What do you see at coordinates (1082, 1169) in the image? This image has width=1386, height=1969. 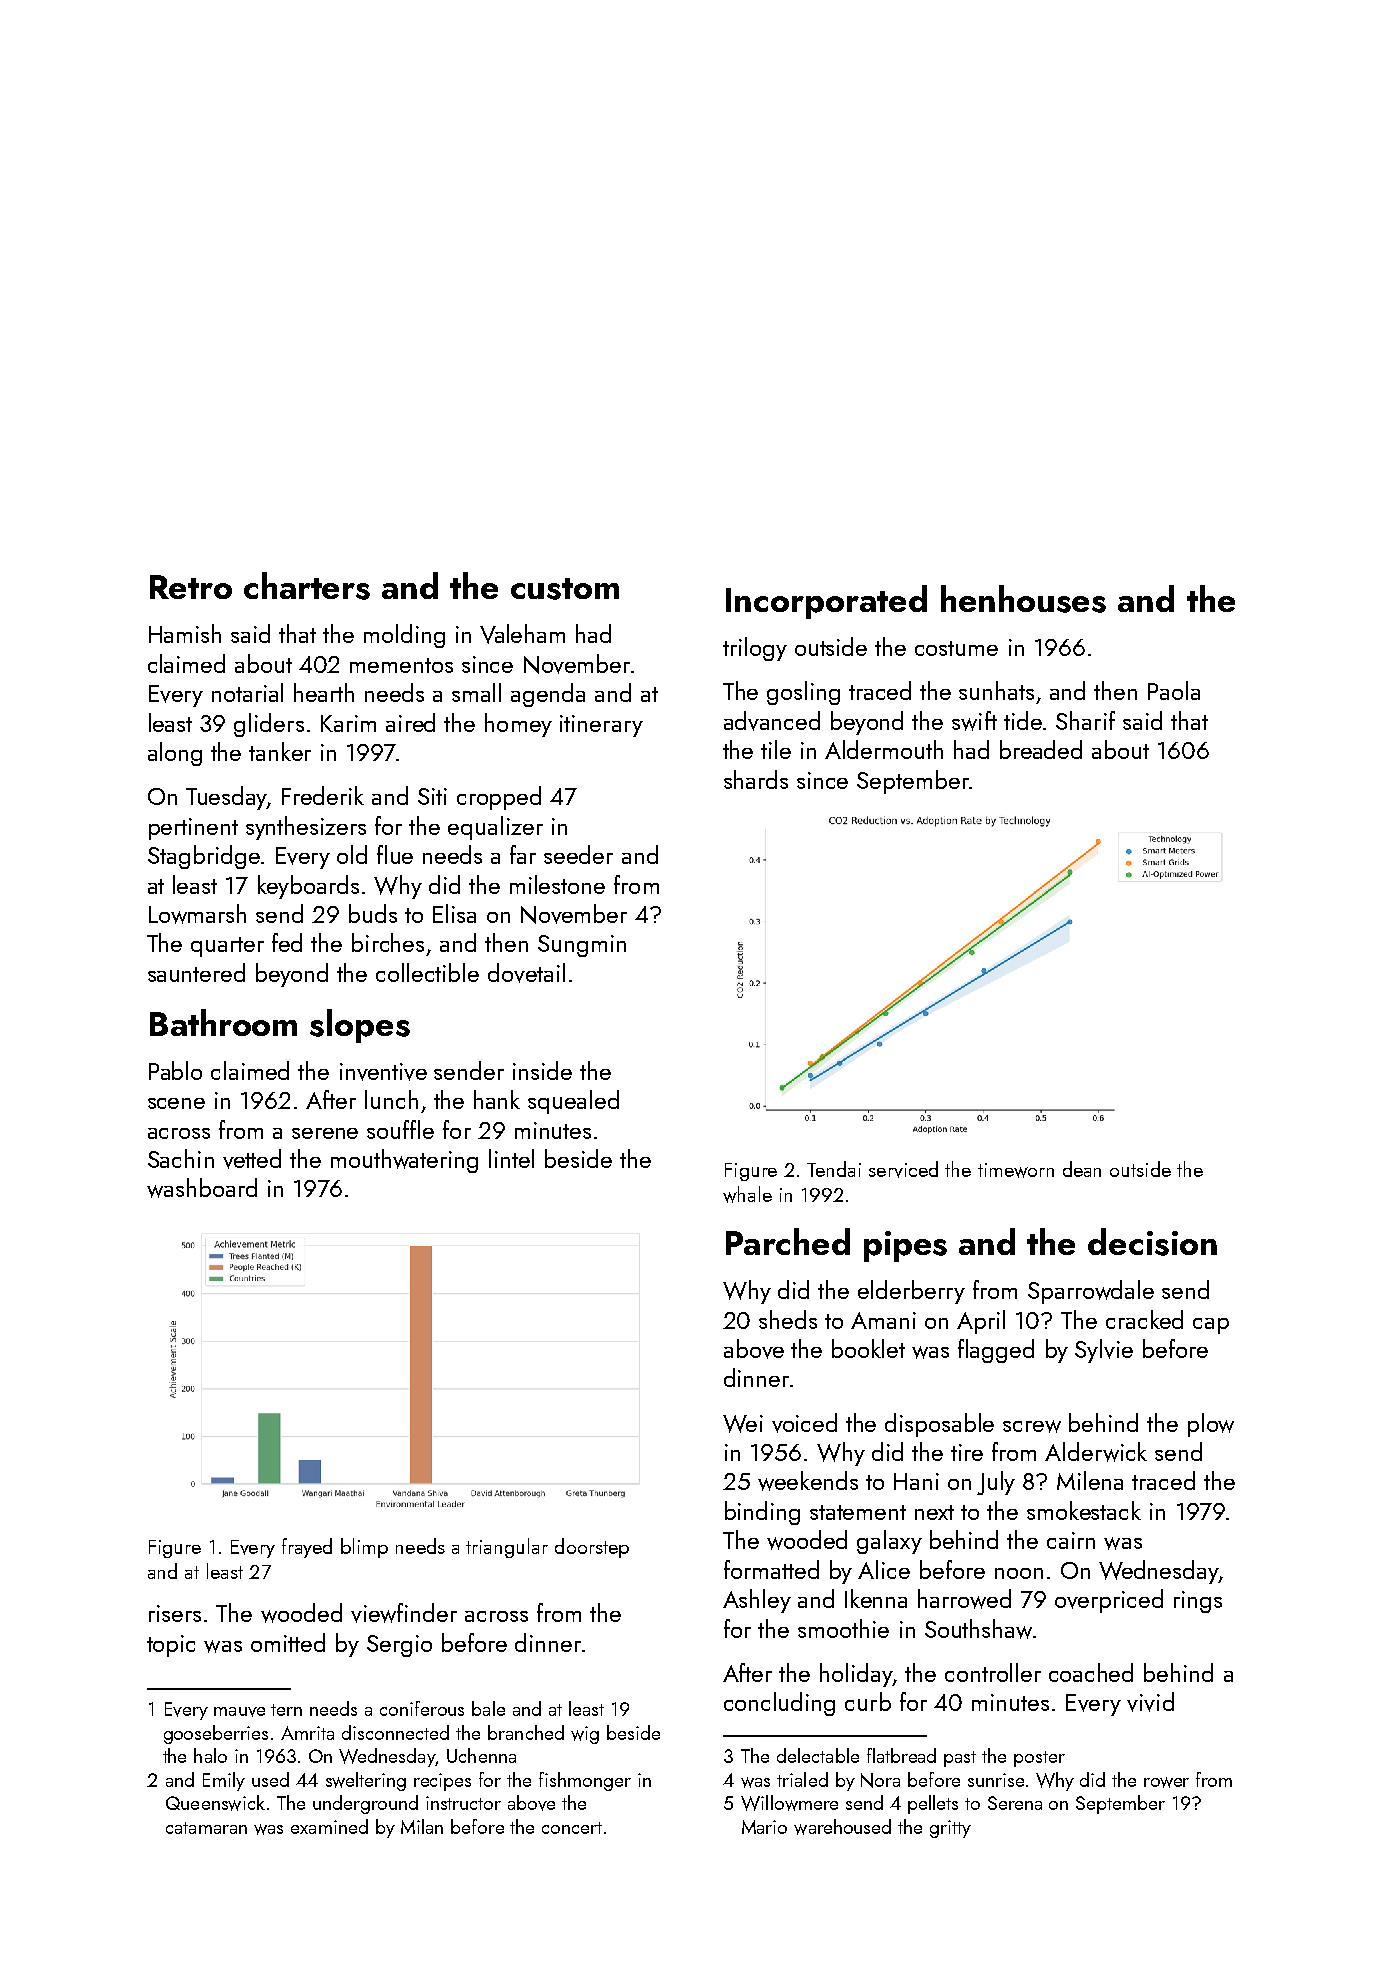 I see `dean` at bounding box center [1082, 1169].
